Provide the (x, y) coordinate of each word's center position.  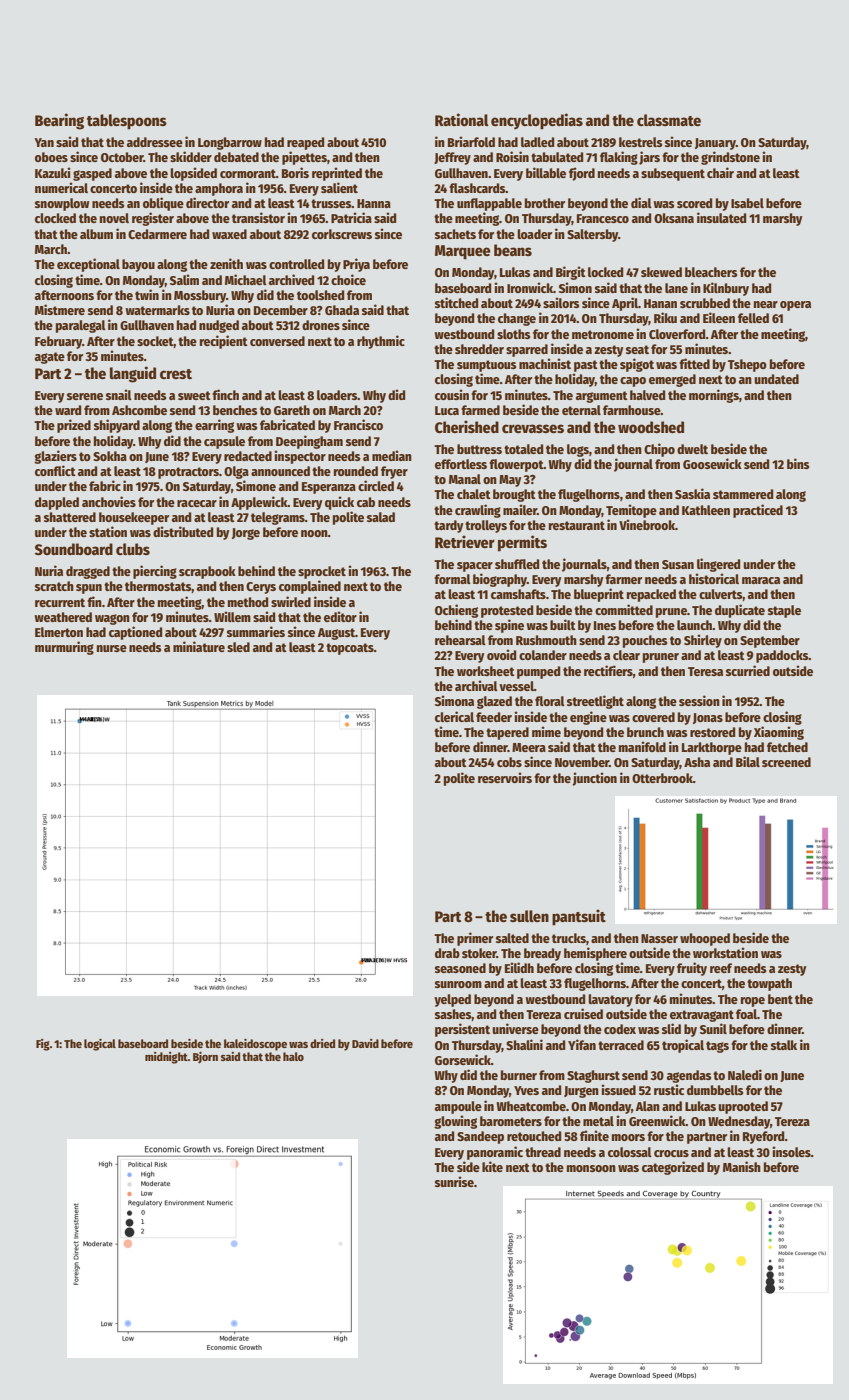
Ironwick (530, 287)
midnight (166, 1058)
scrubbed (705, 303)
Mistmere (60, 309)
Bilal (748, 761)
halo (293, 1056)
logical (100, 1045)
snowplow (62, 204)
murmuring (64, 648)
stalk (784, 1045)
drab (447, 953)
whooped (705, 939)
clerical (454, 716)
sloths (513, 334)
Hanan (660, 303)
